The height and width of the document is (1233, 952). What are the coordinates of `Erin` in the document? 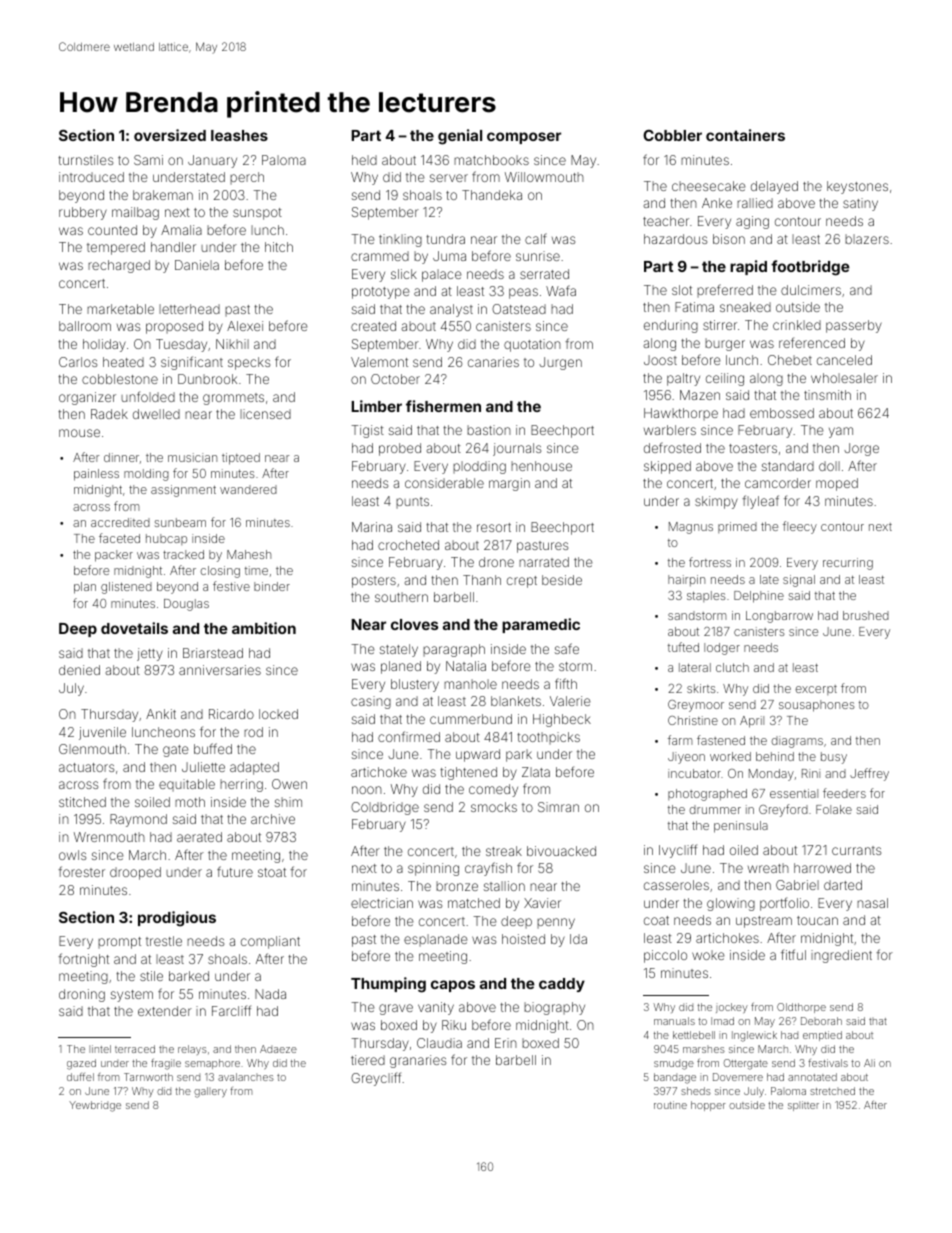 It's located at (506, 1043).
